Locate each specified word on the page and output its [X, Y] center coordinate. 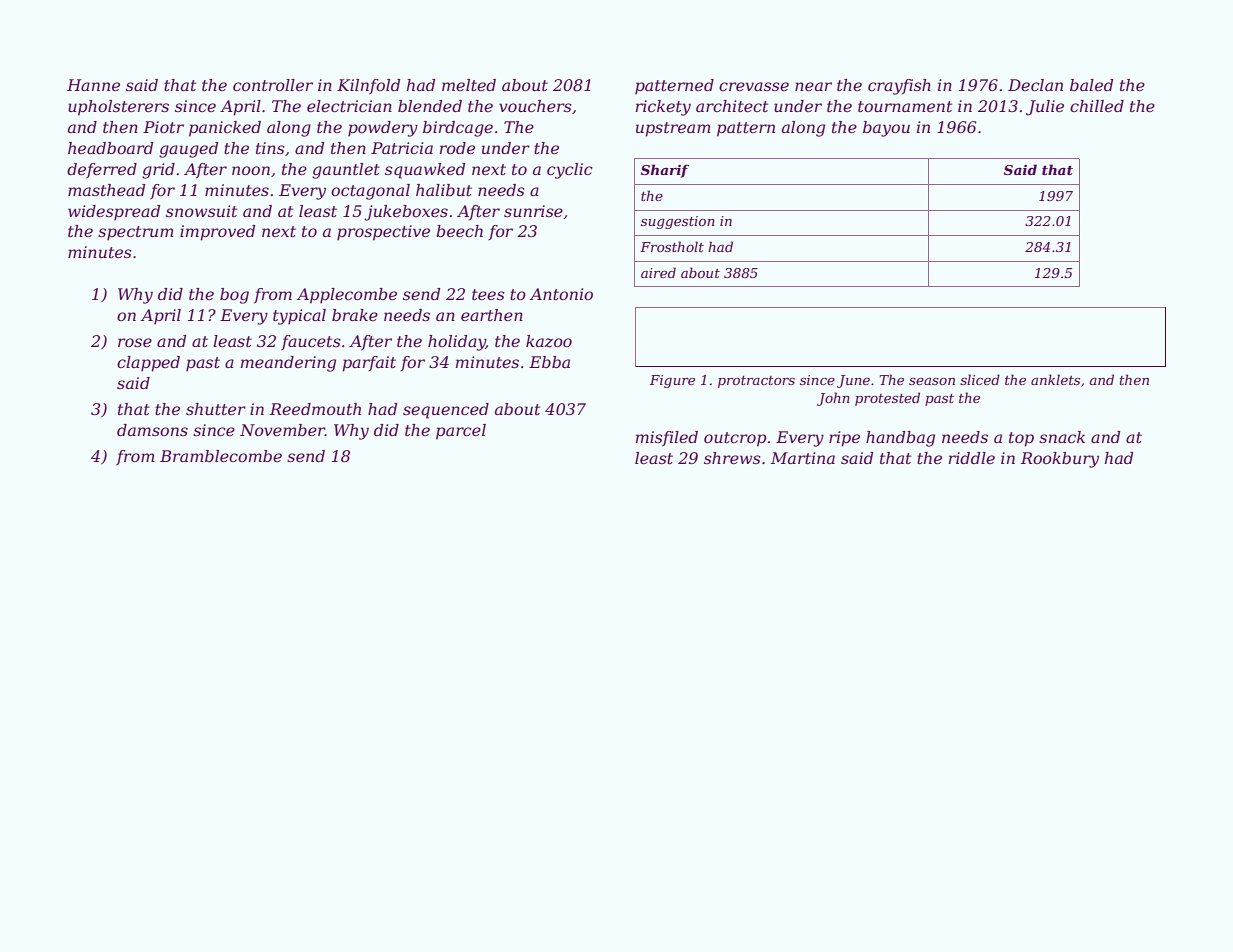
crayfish [899, 87]
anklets [1055, 379]
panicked [225, 129]
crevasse [754, 86]
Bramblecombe [221, 456]
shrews [732, 458]
